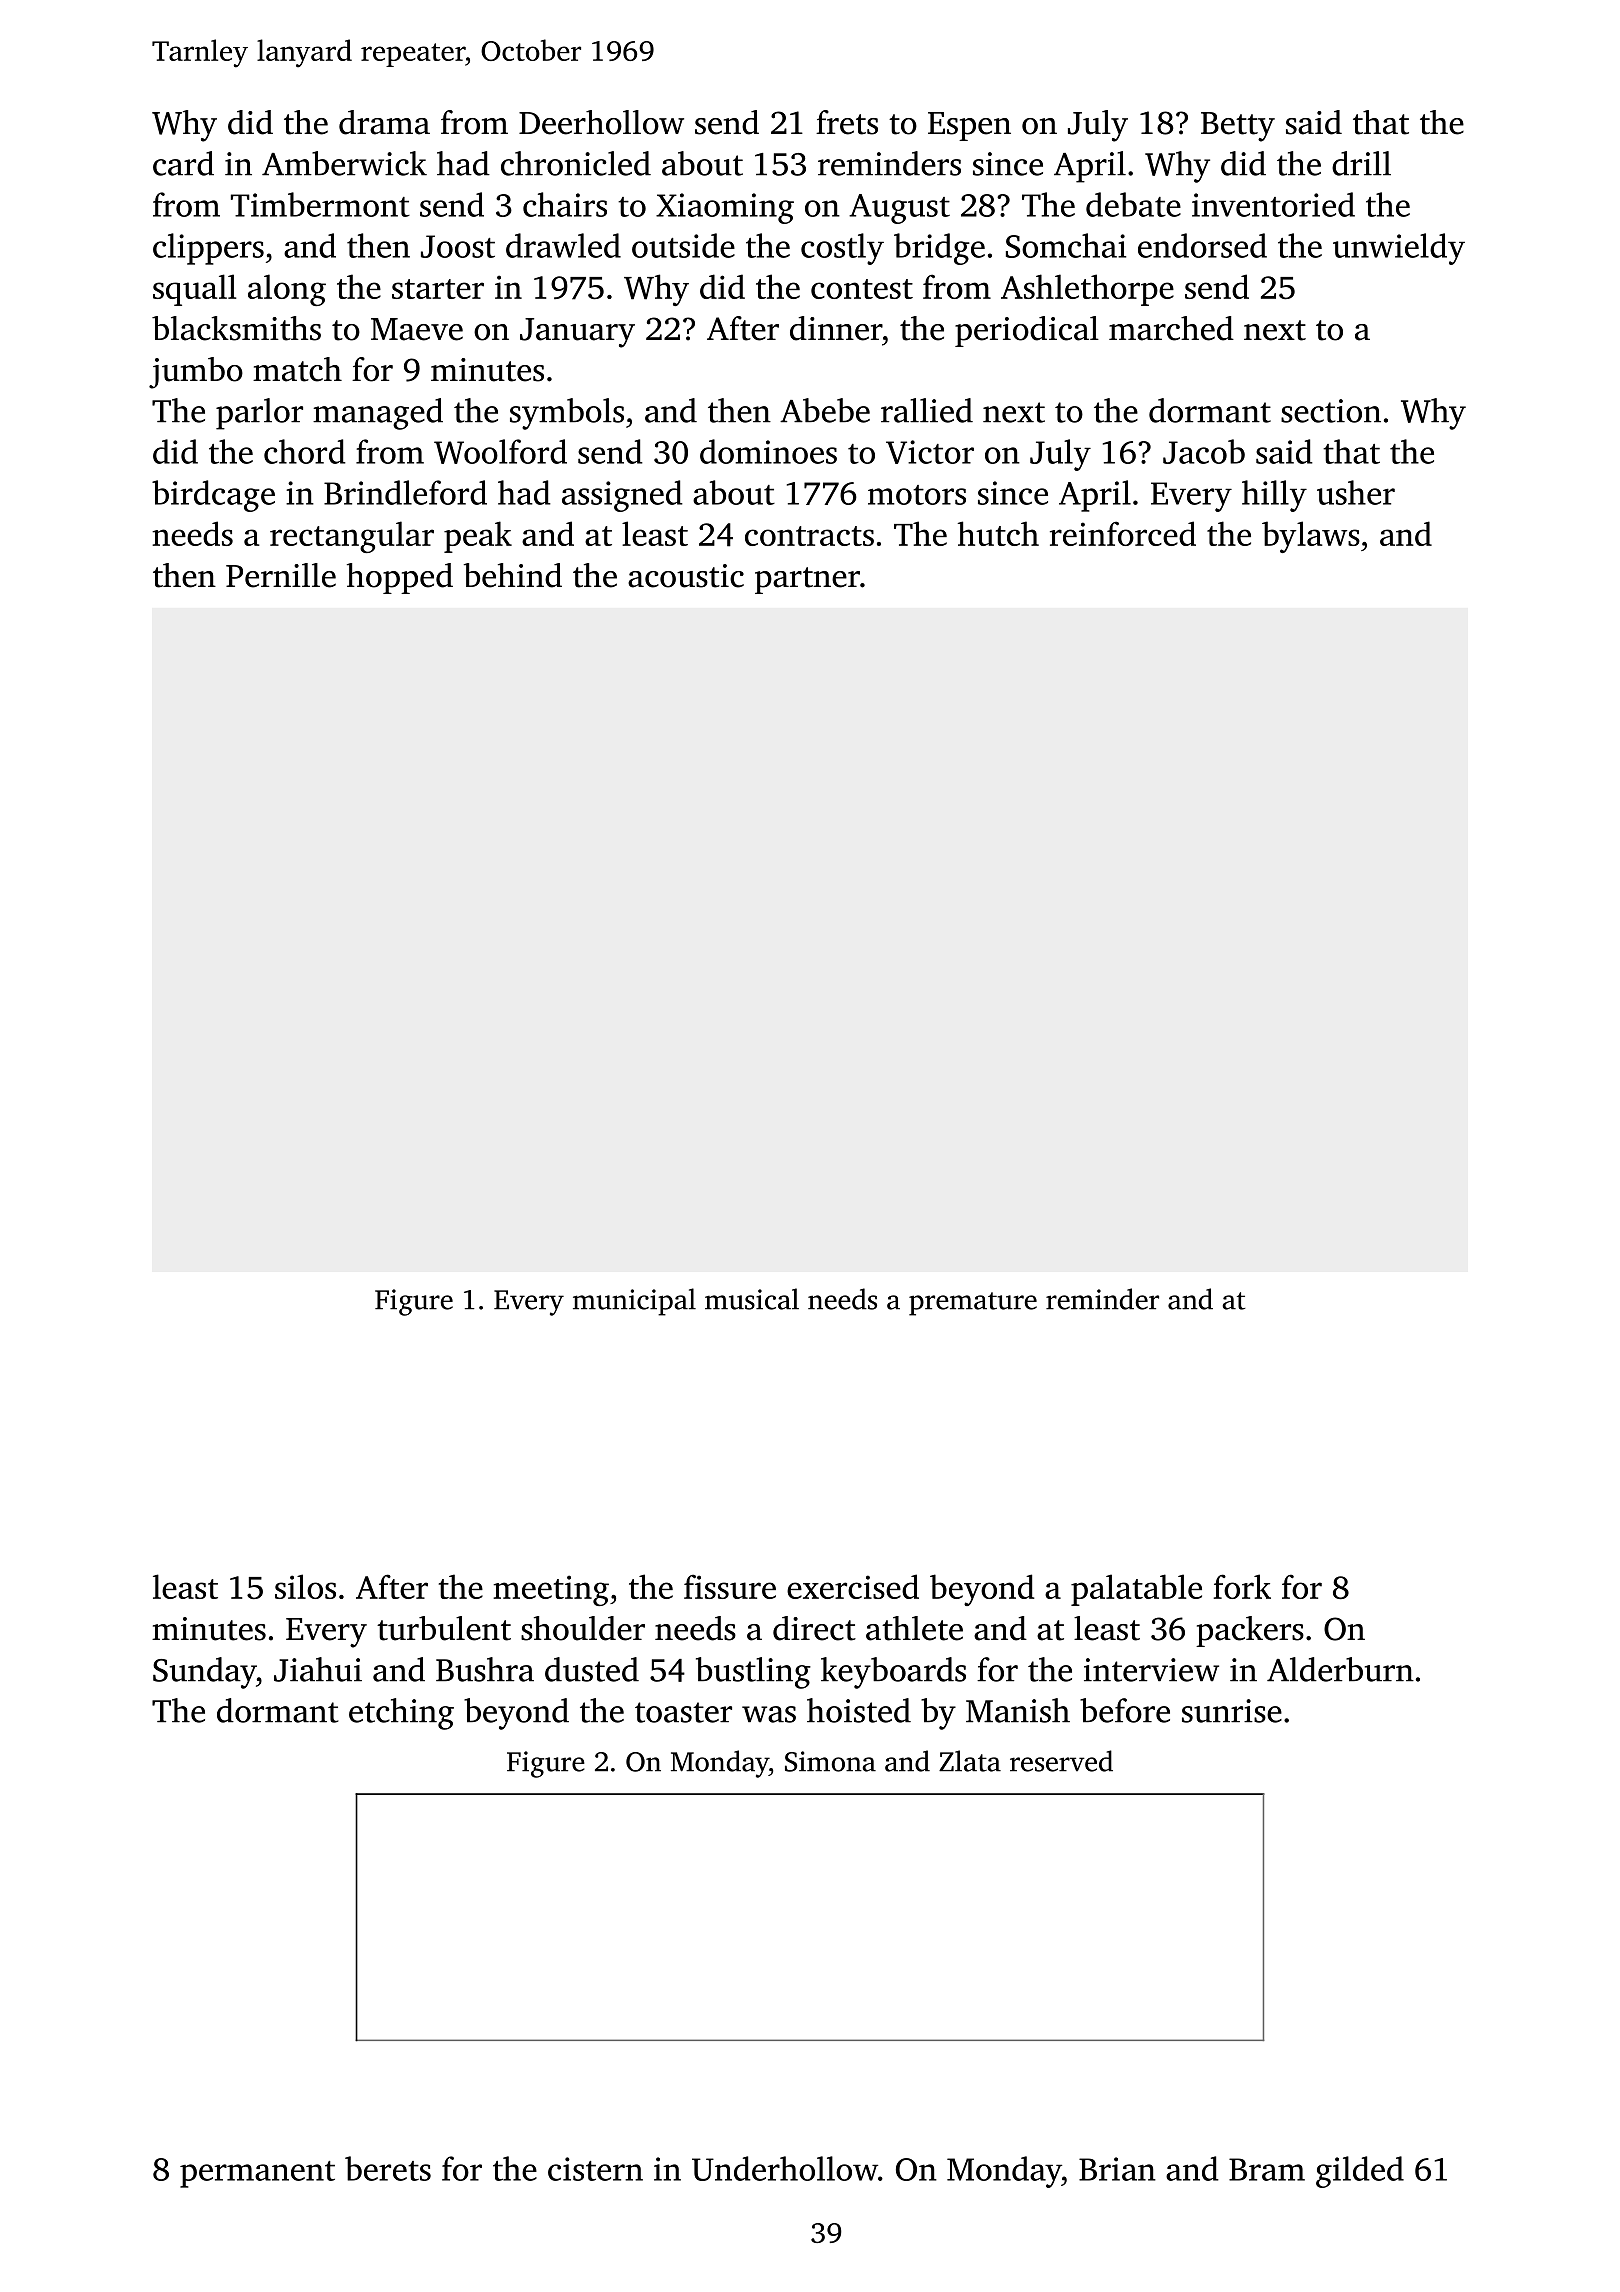 Image resolution: width=1620 pixels, height=2292 pixels. Describe the element at coordinates (281, 575) in the document. I see `Pernille` at that location.
